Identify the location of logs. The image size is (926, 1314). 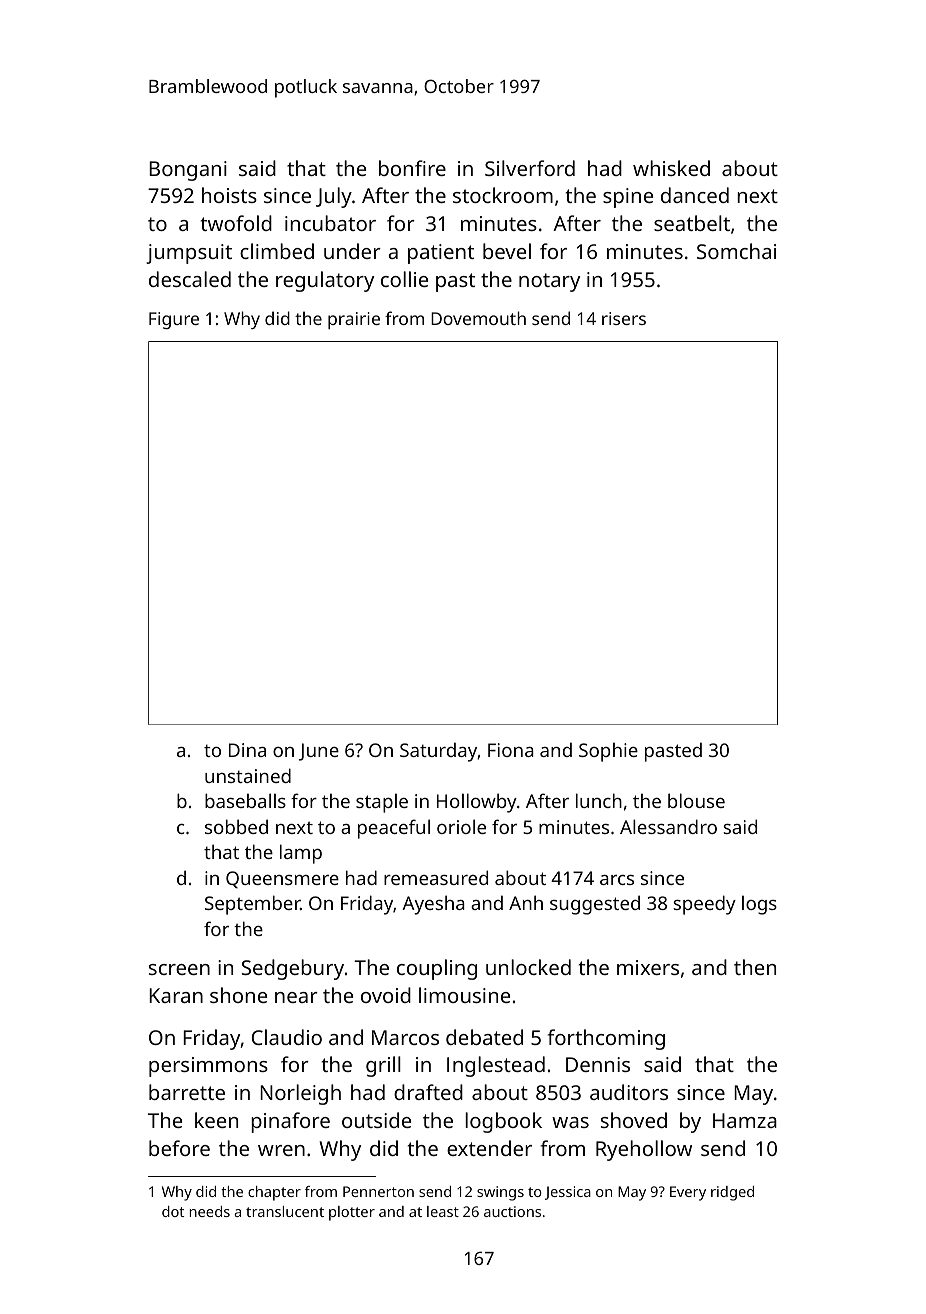
(759, 905).
